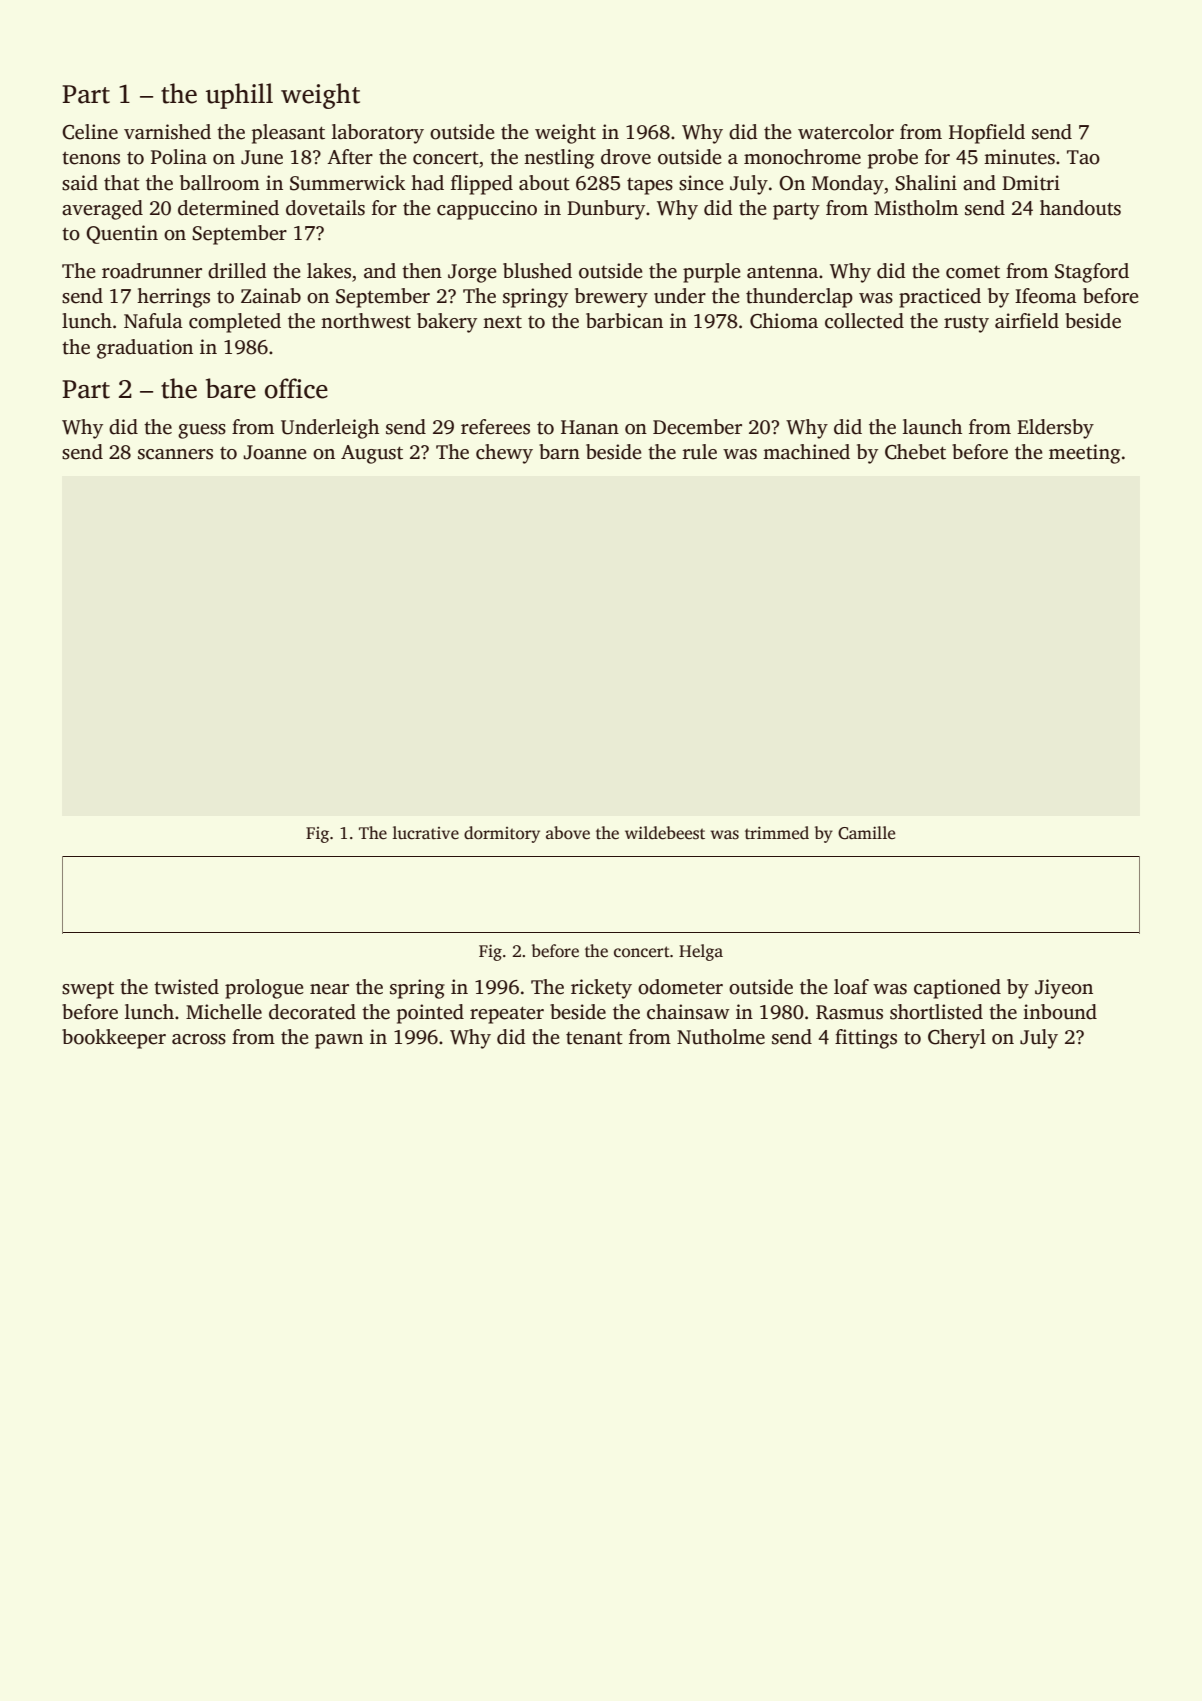 Image resolution: width=1202 pixels, height=1701 pixels. What do you see at coordinates (626, 157) in the screenshot?
I see `drove` at bounding box center [626, 157].
